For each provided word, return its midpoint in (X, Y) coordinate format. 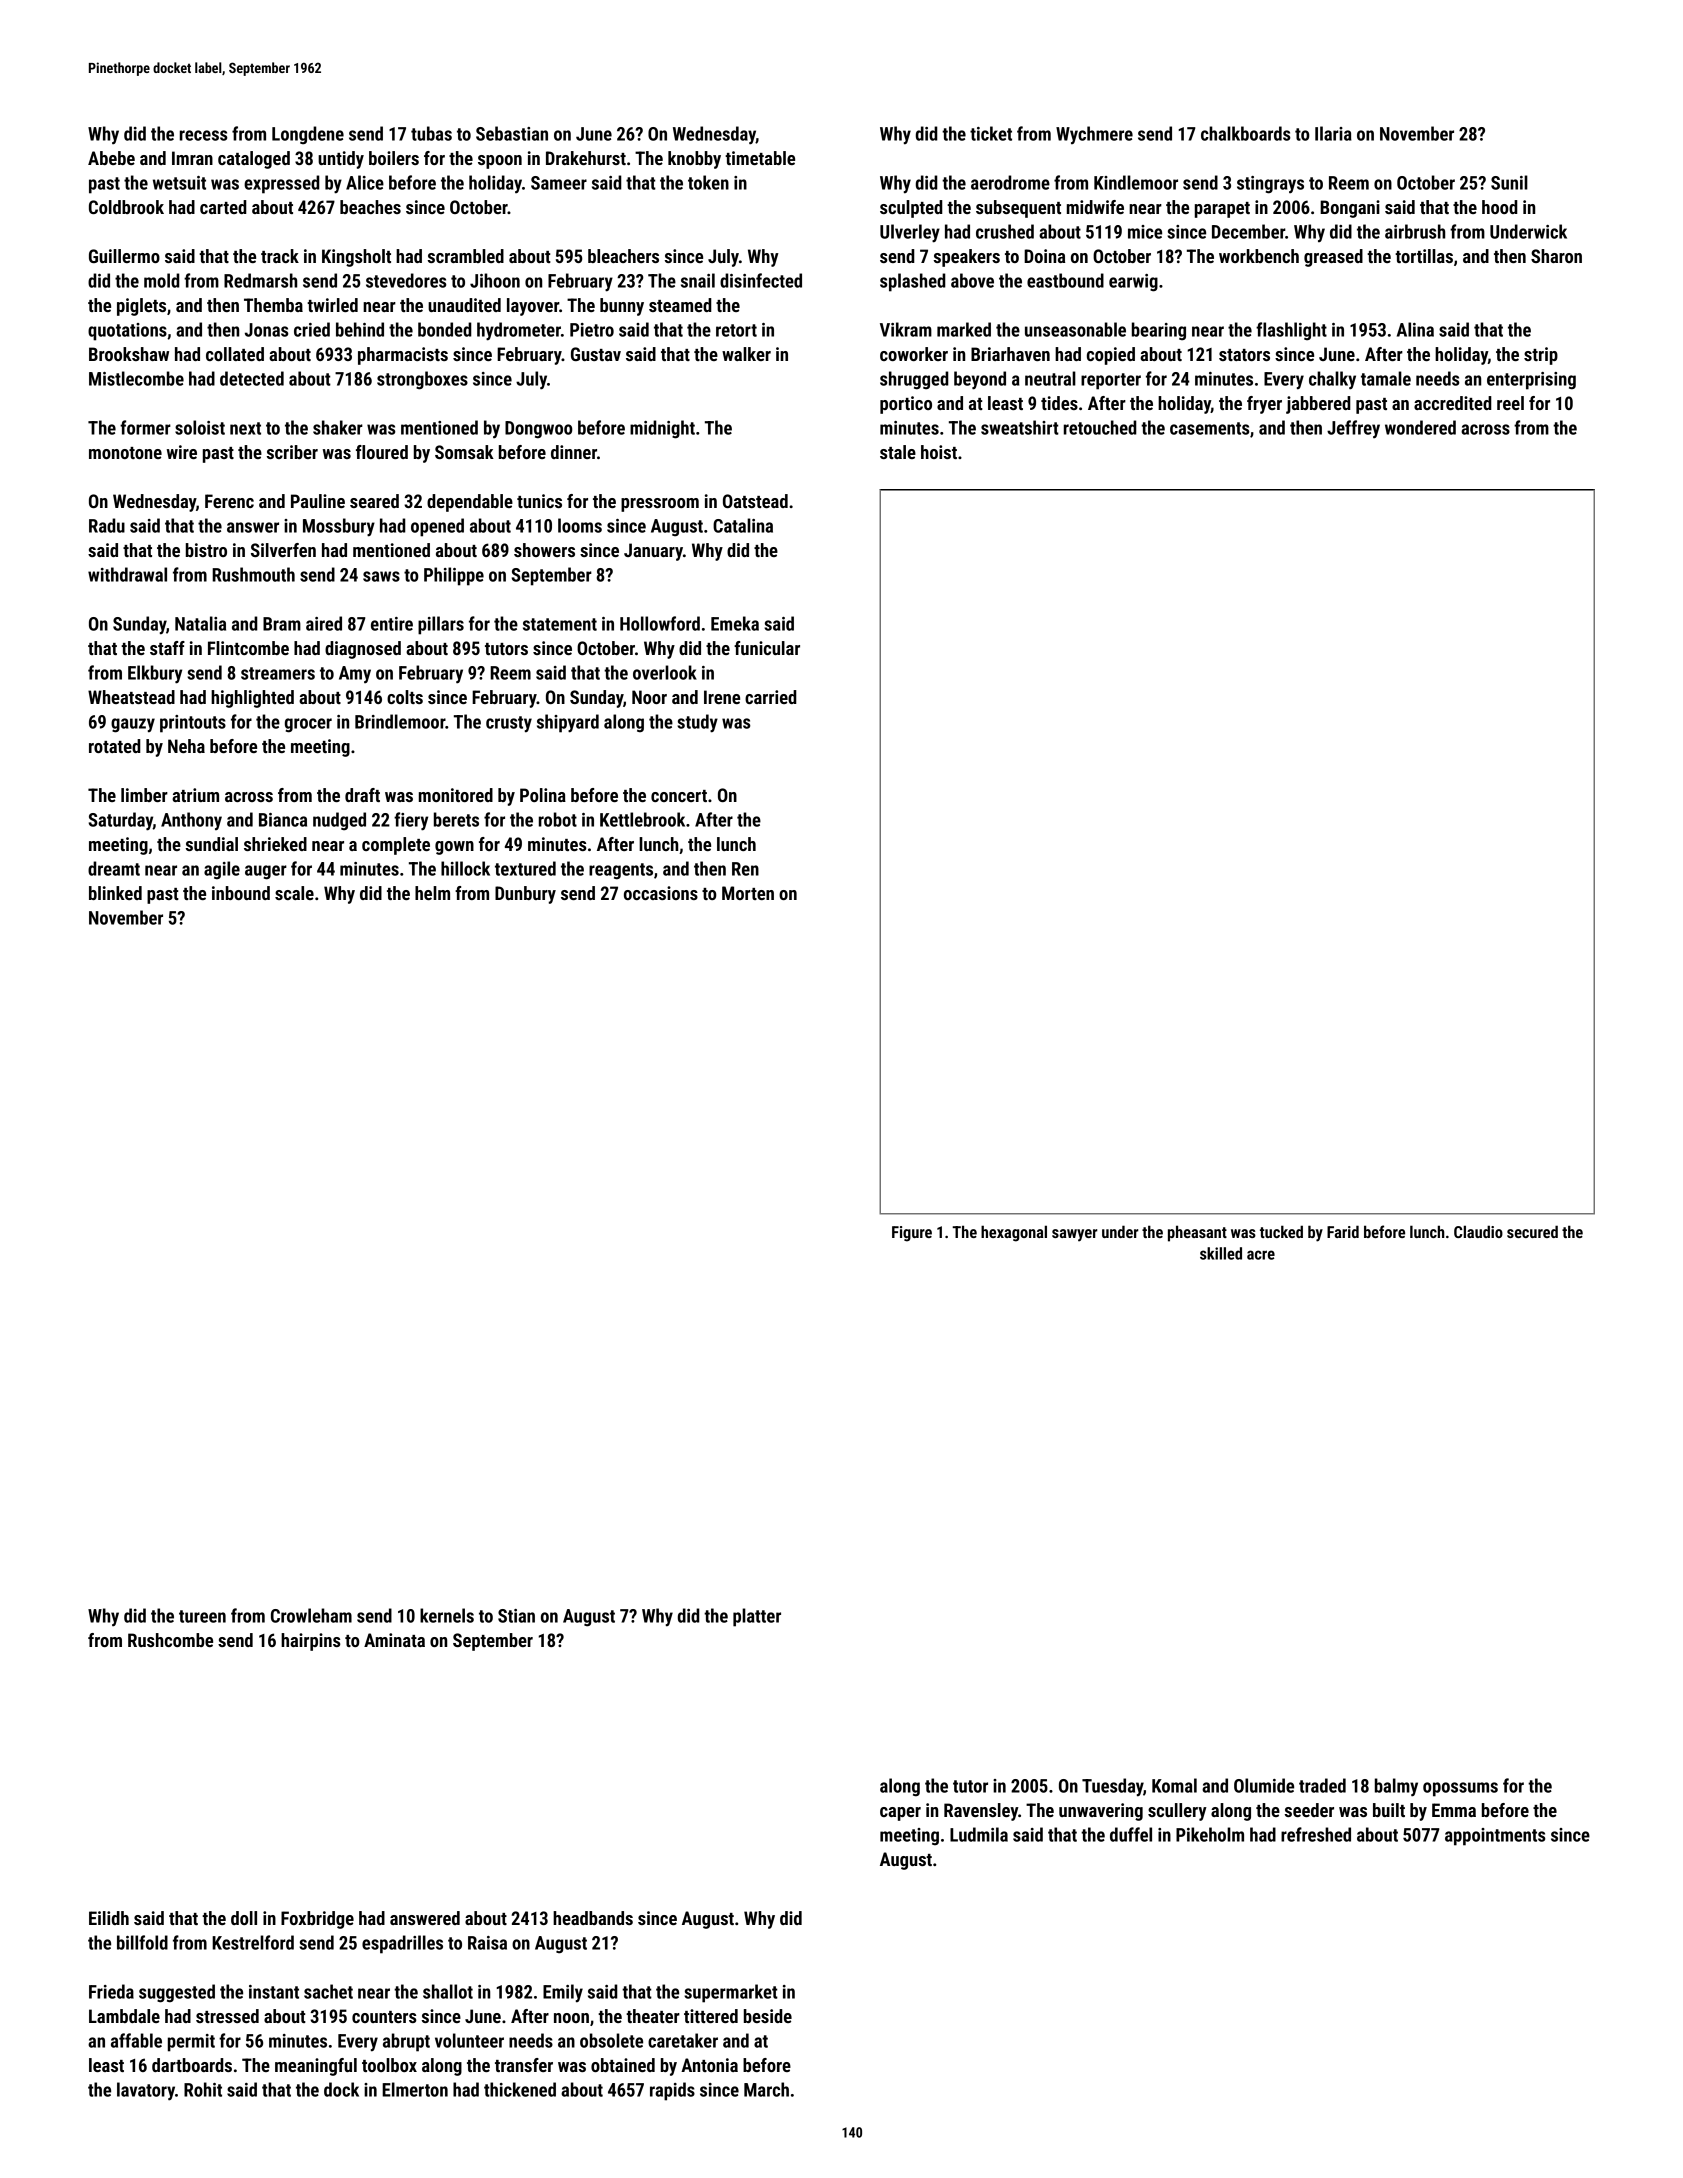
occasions (661, 893)
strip (1541, 356)
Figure (912, 1234)
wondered (1420, 427)
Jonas (267, 330)
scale (294, 893)
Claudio (1478, 1231)
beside (768, 2016)
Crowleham (311, 1615)
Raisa (487, 1943)
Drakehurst (586, 158)
